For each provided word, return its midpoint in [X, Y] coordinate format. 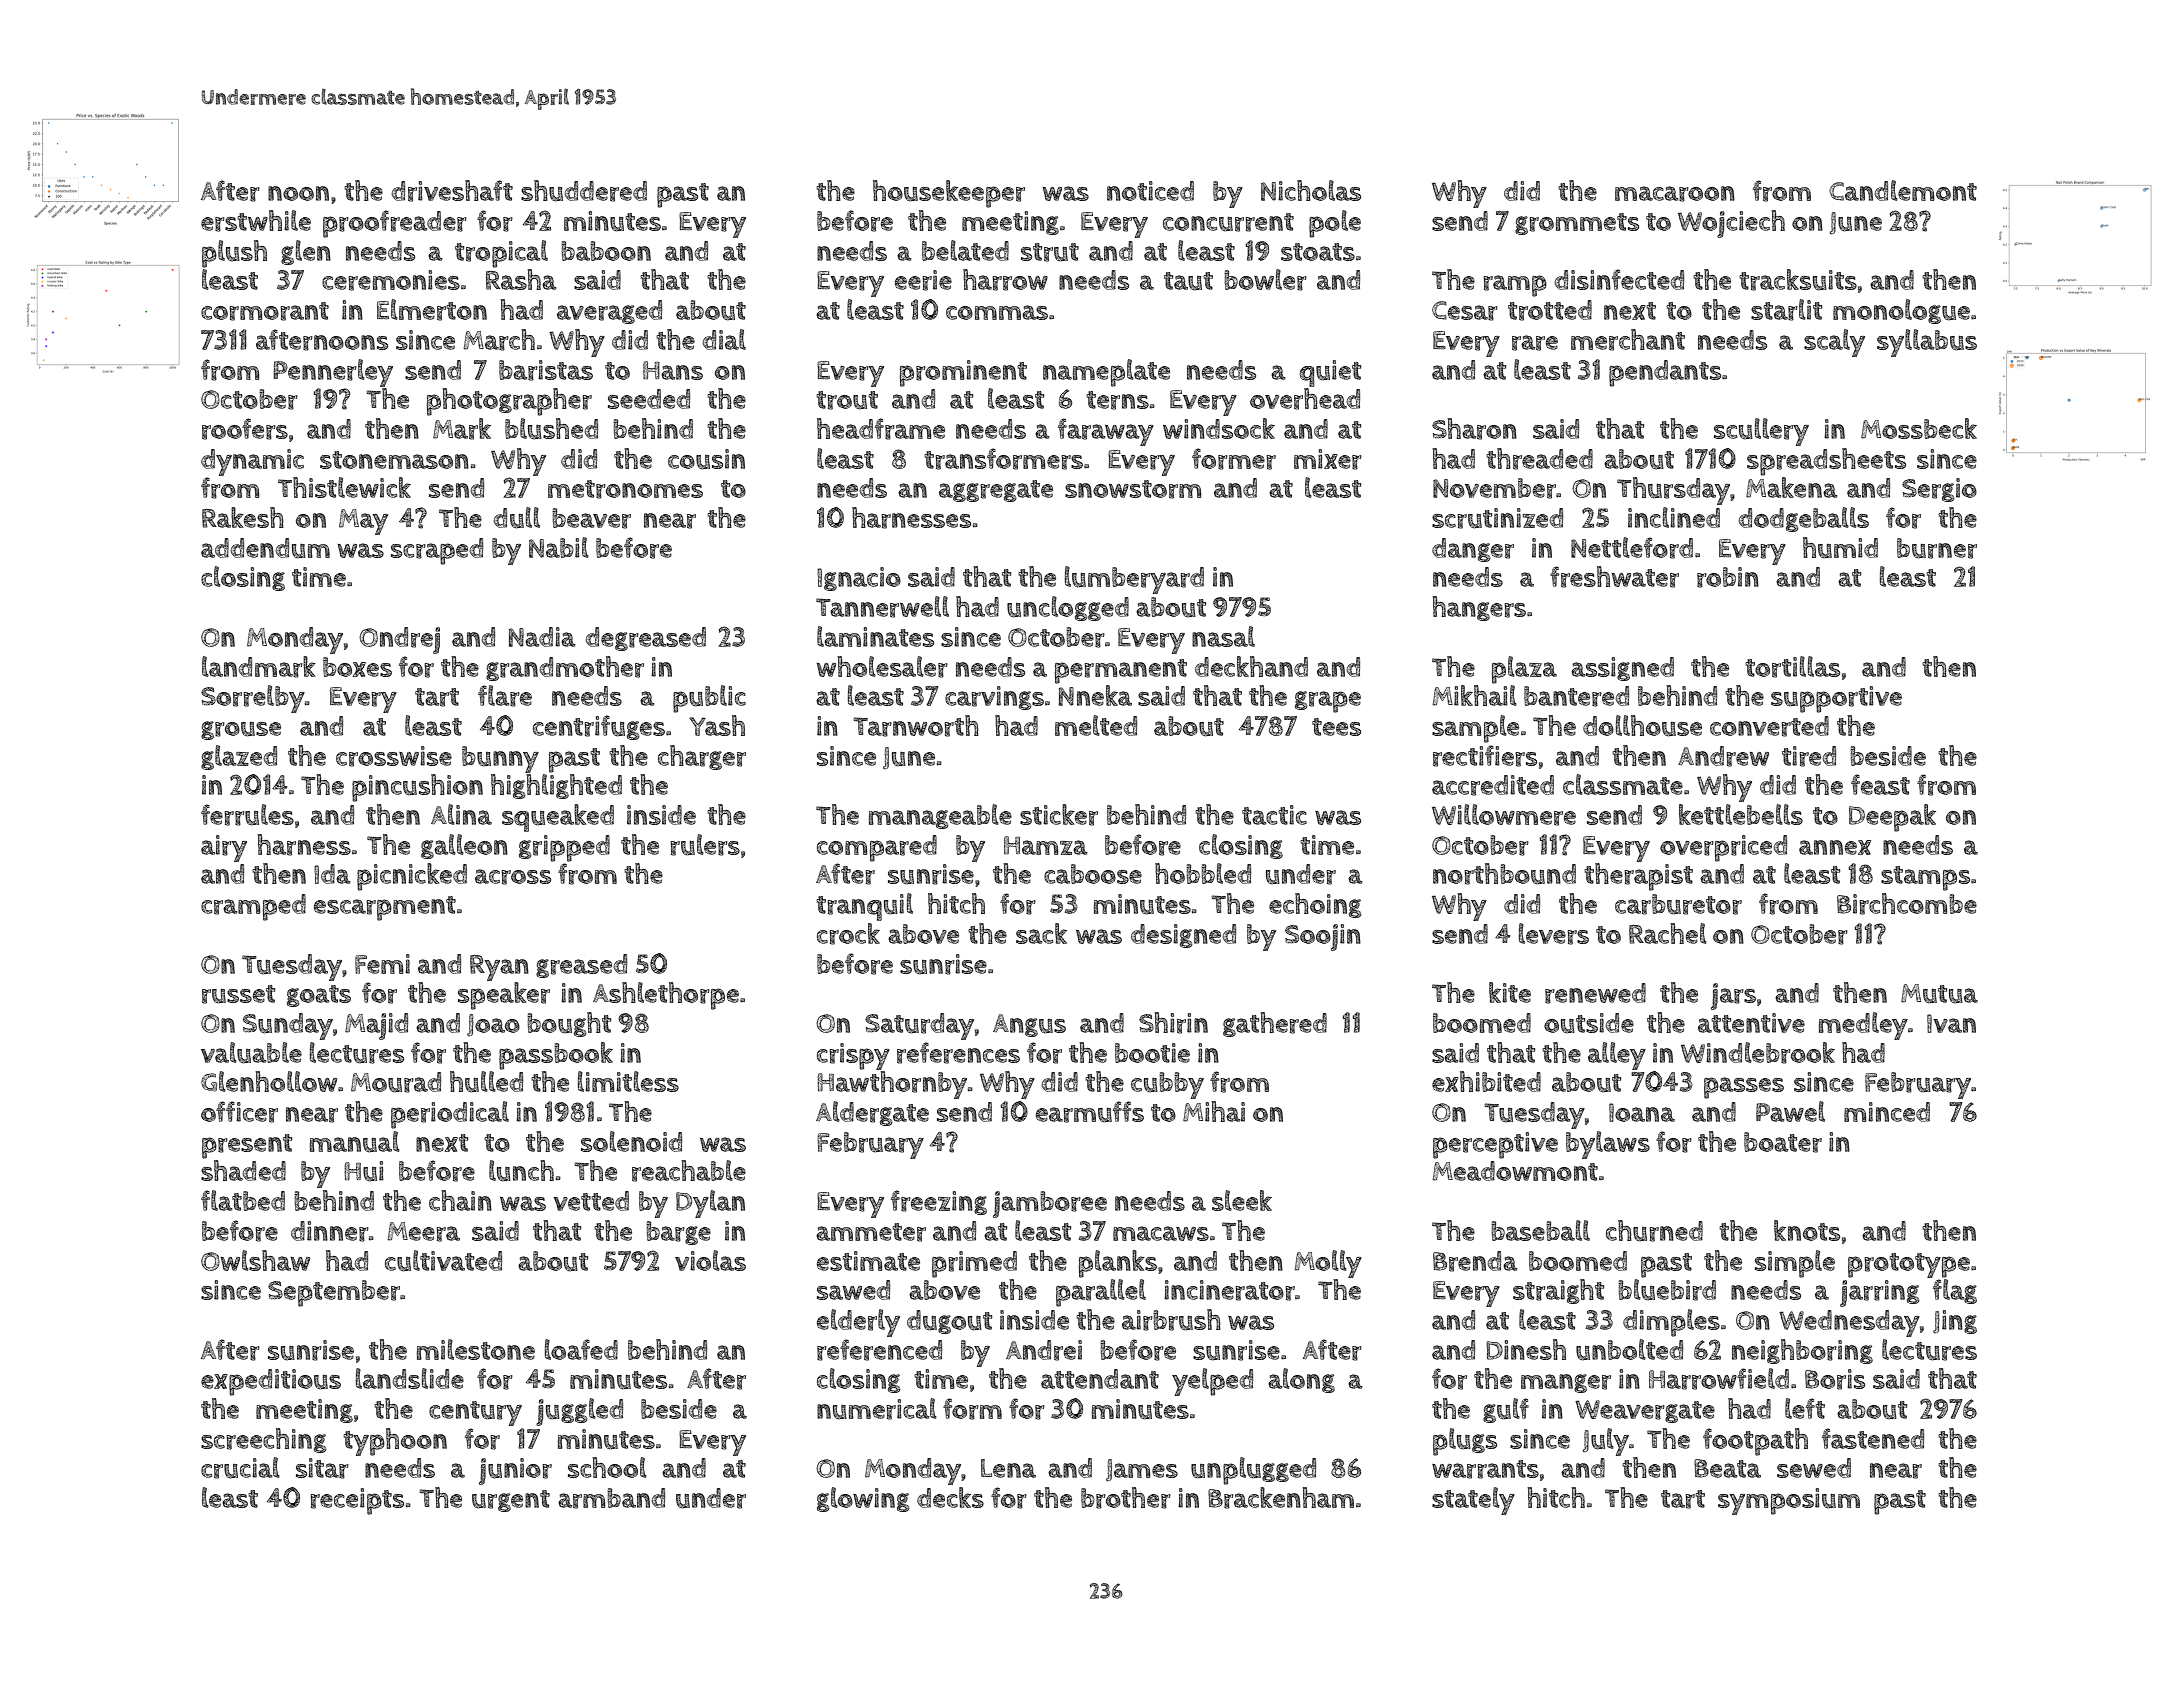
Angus [1029, 1025]
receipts [357, 1501]
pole [1335, 224]
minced [1887, 1112]
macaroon [1675, 194]
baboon [606, 251]
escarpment [385, 908]
